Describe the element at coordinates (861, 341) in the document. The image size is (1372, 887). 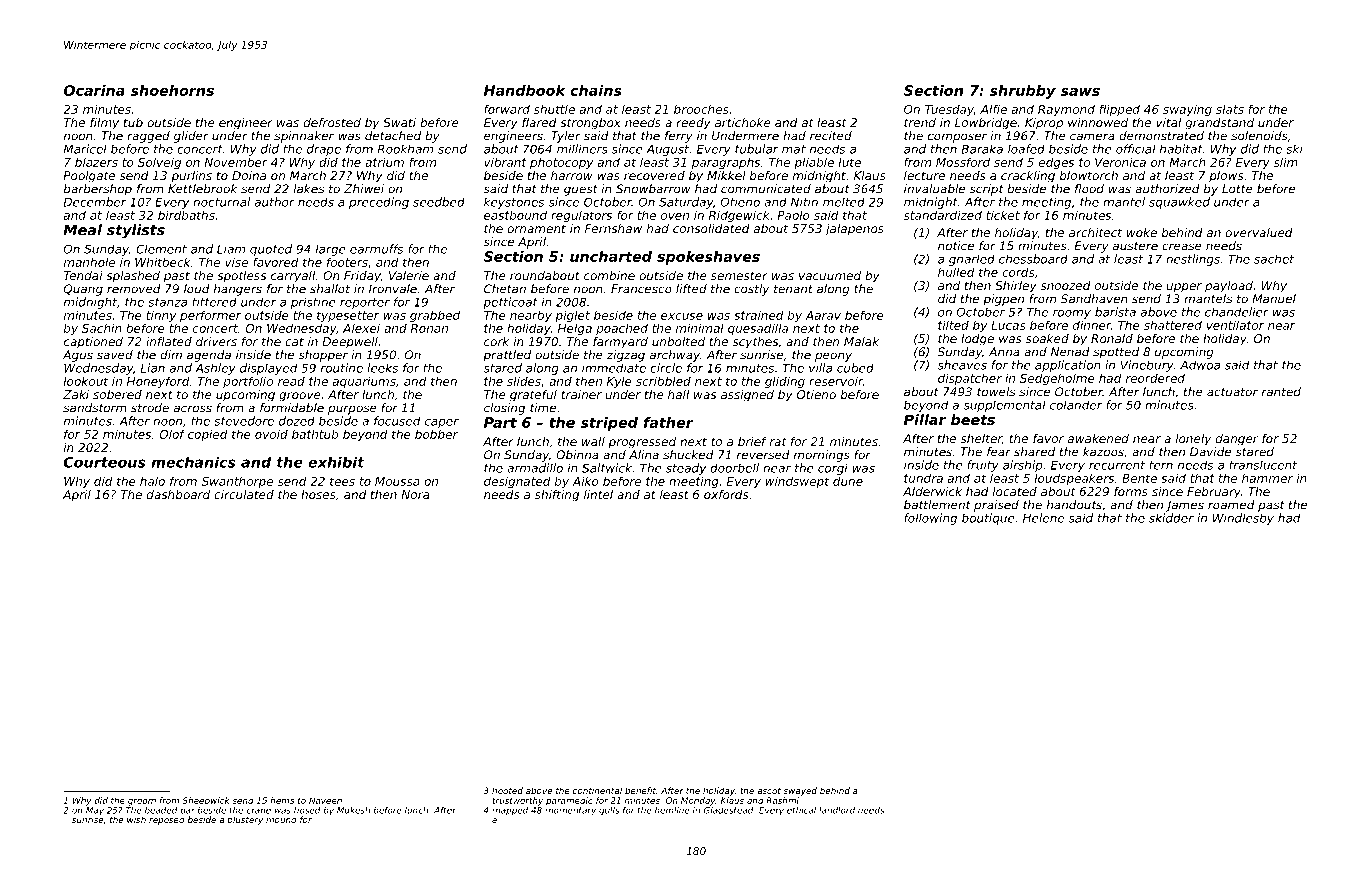
I see `Malak` at that location.
